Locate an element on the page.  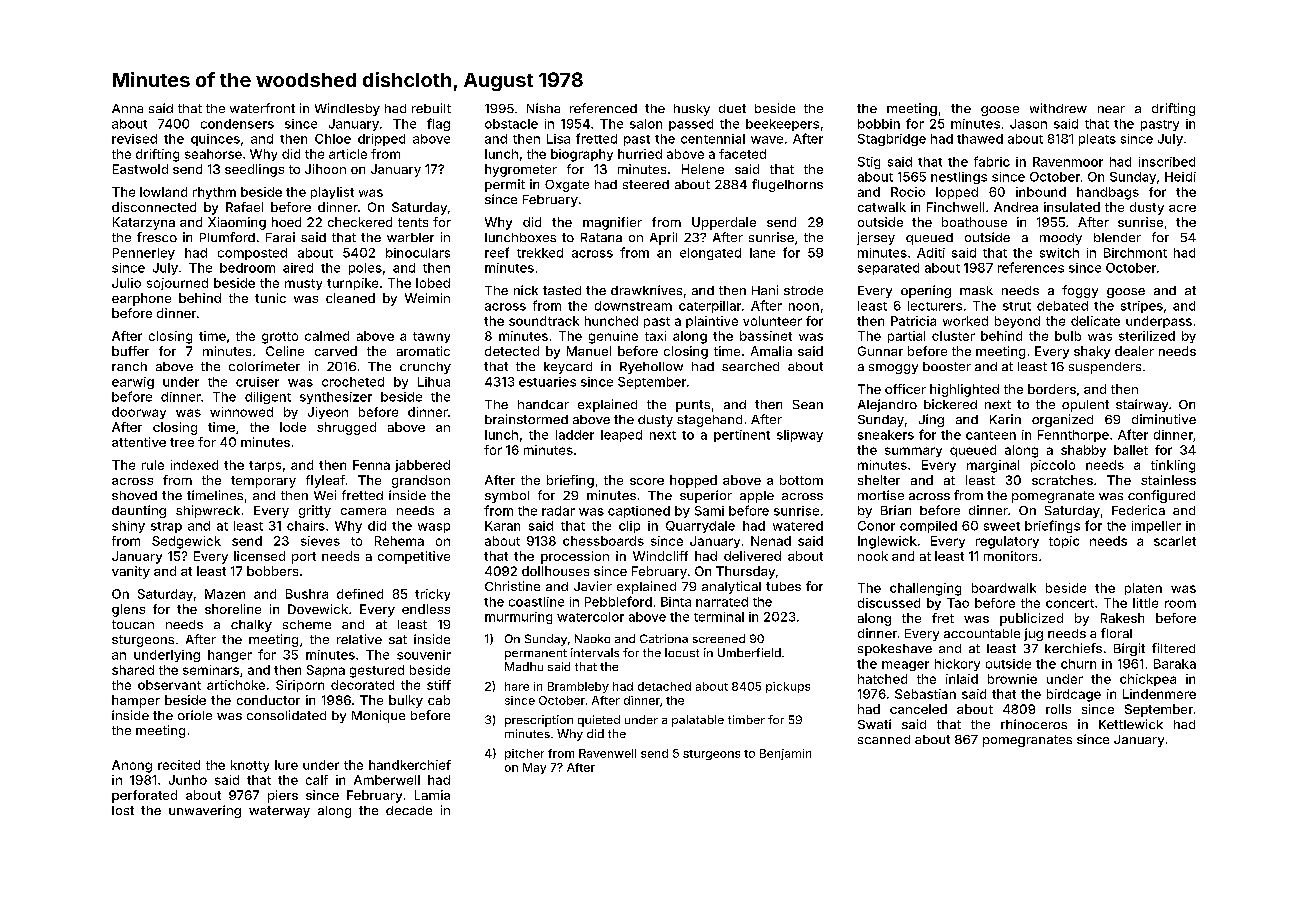
score is located at coordinates (647, 481).
